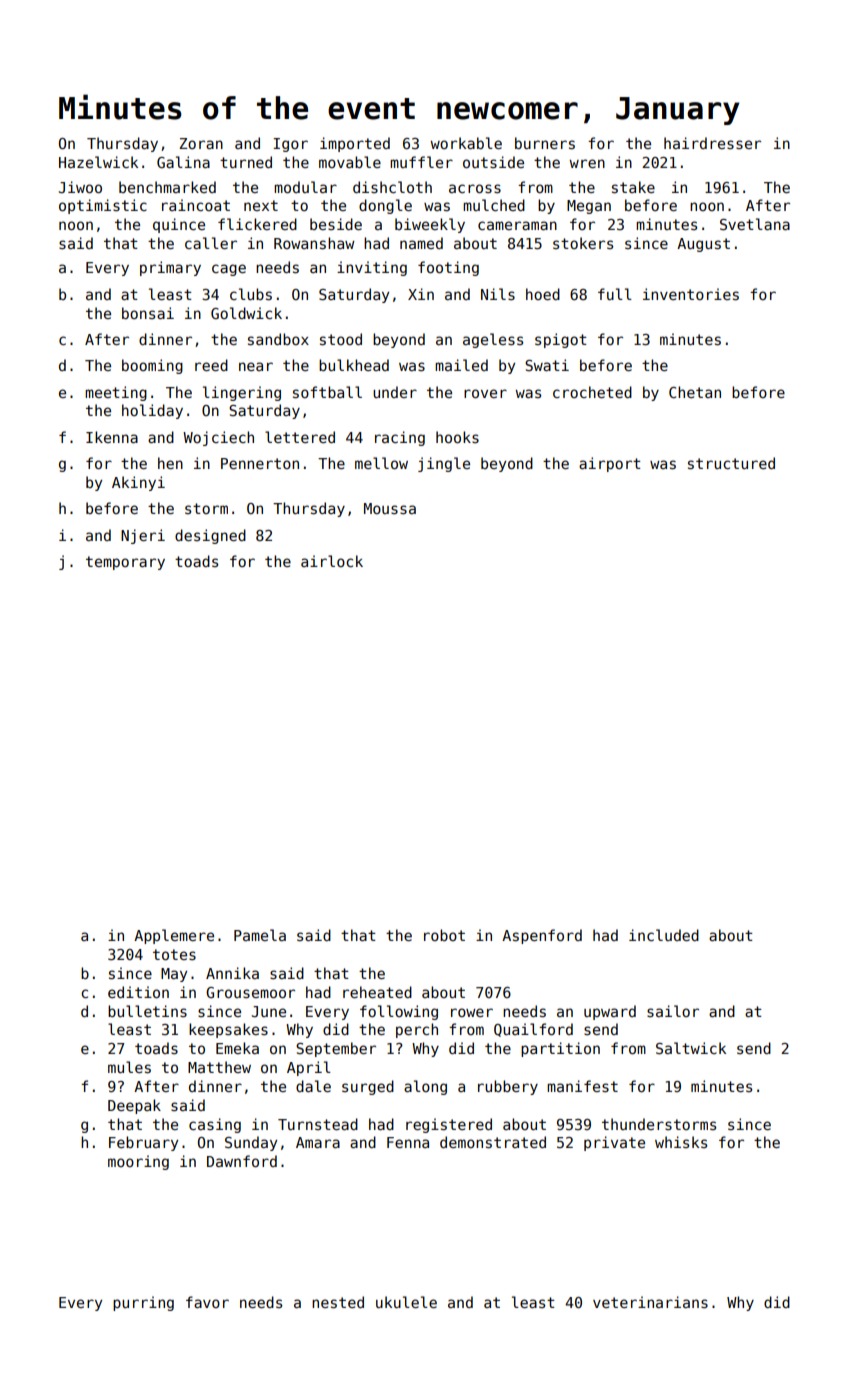  Describe the element at coordinates (587, 163) in the page. I see `wren` at that location.
